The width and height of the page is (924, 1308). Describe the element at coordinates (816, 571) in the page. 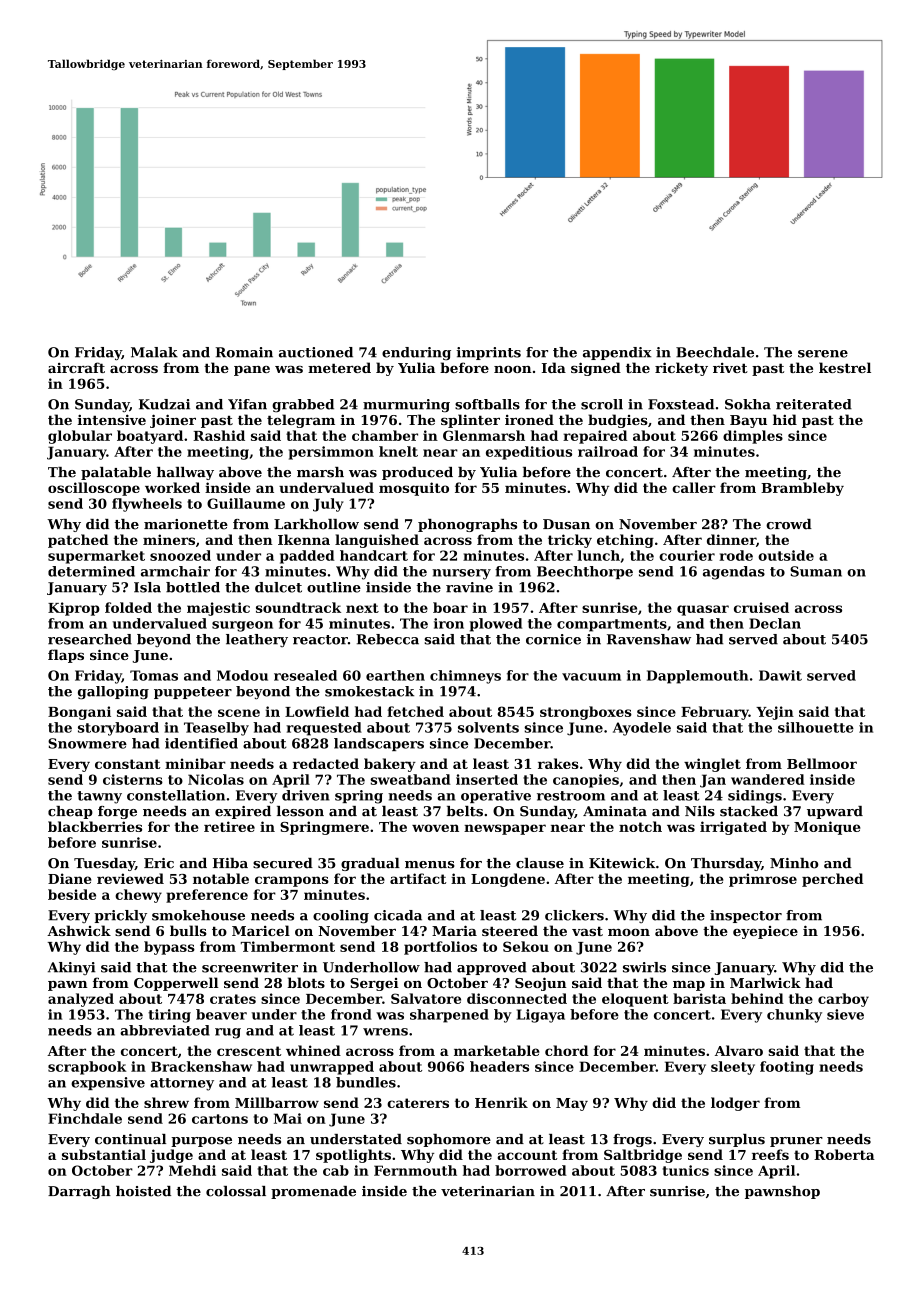

I see `Suman` at that location.
